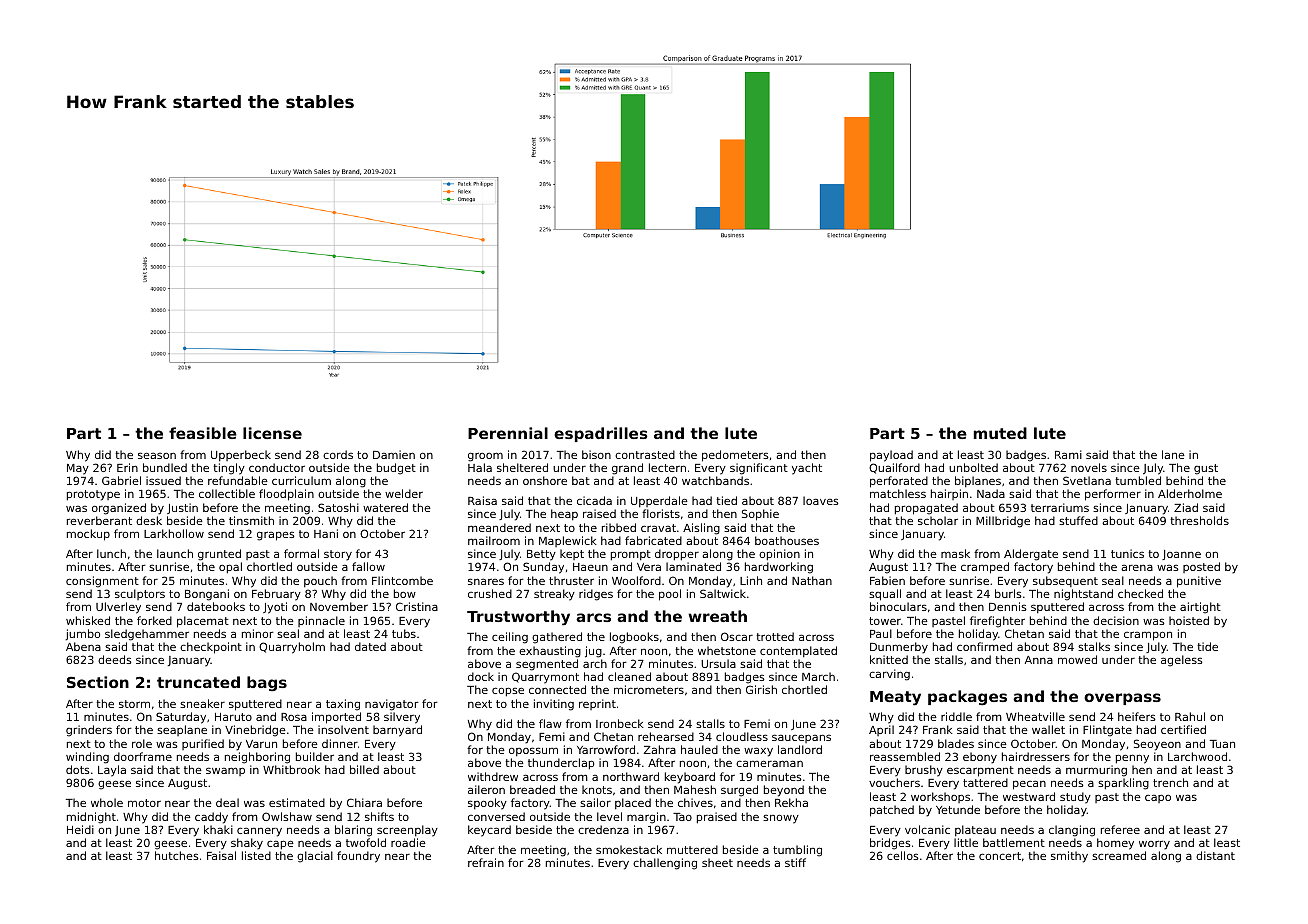 The width and height of the page is (1308, 924). I want to click on groom, so click(485, 457).
